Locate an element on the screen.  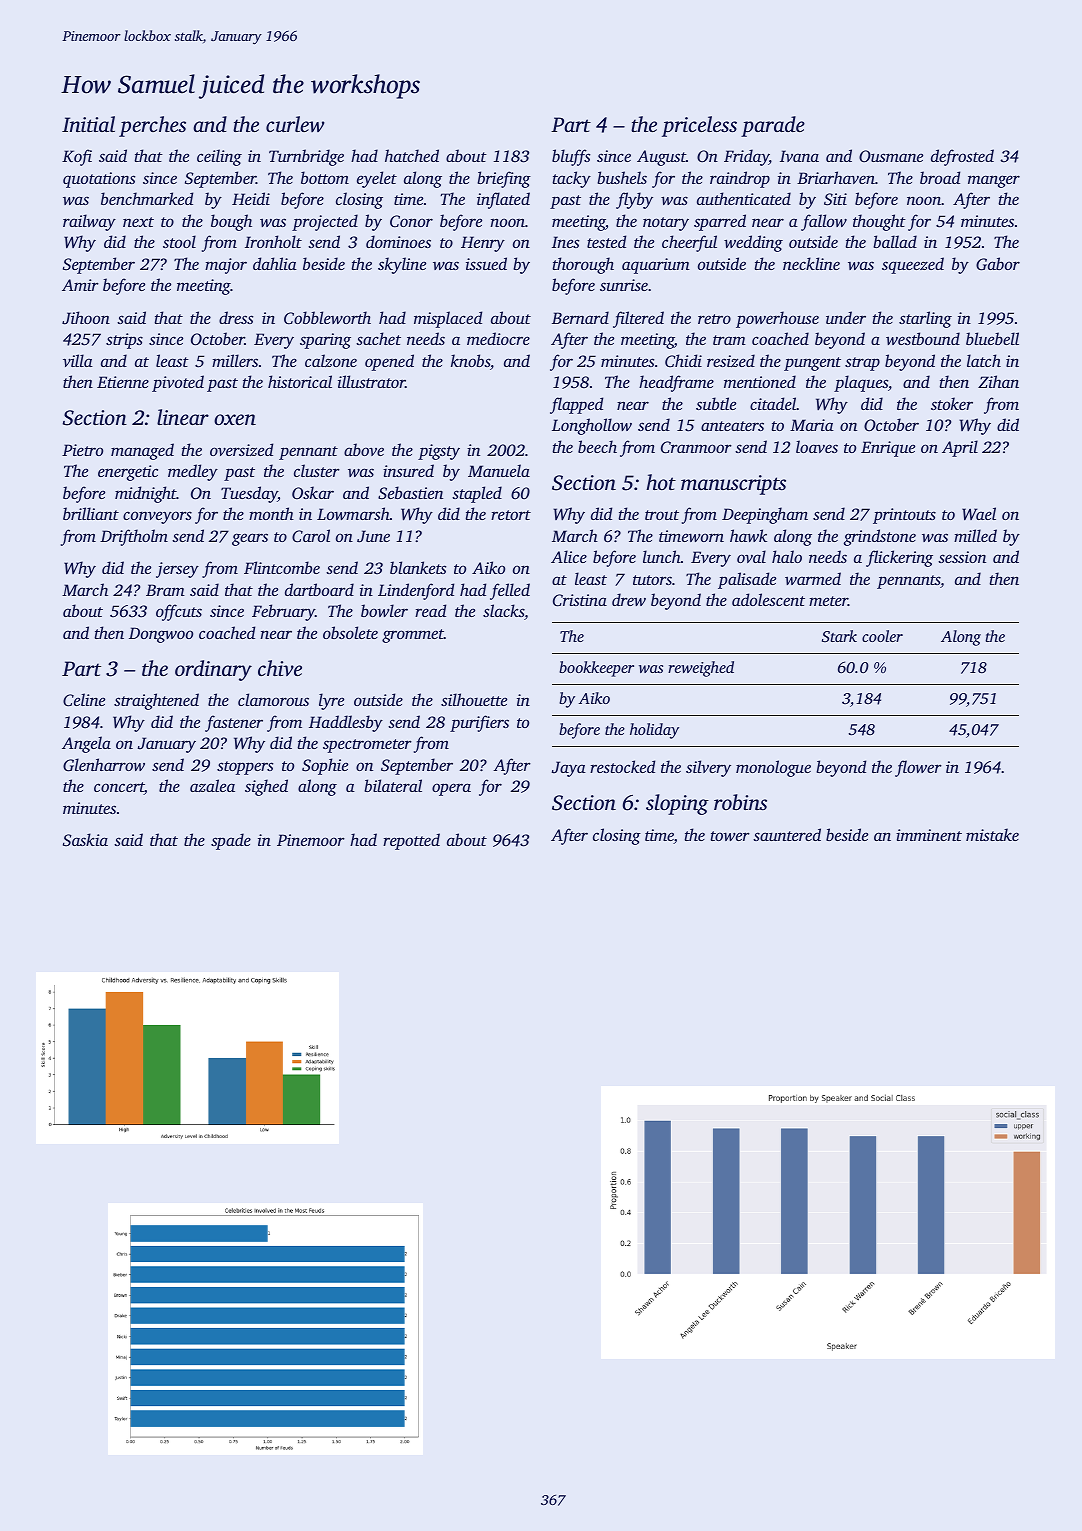
tower is located at coordinates (730, 836).
